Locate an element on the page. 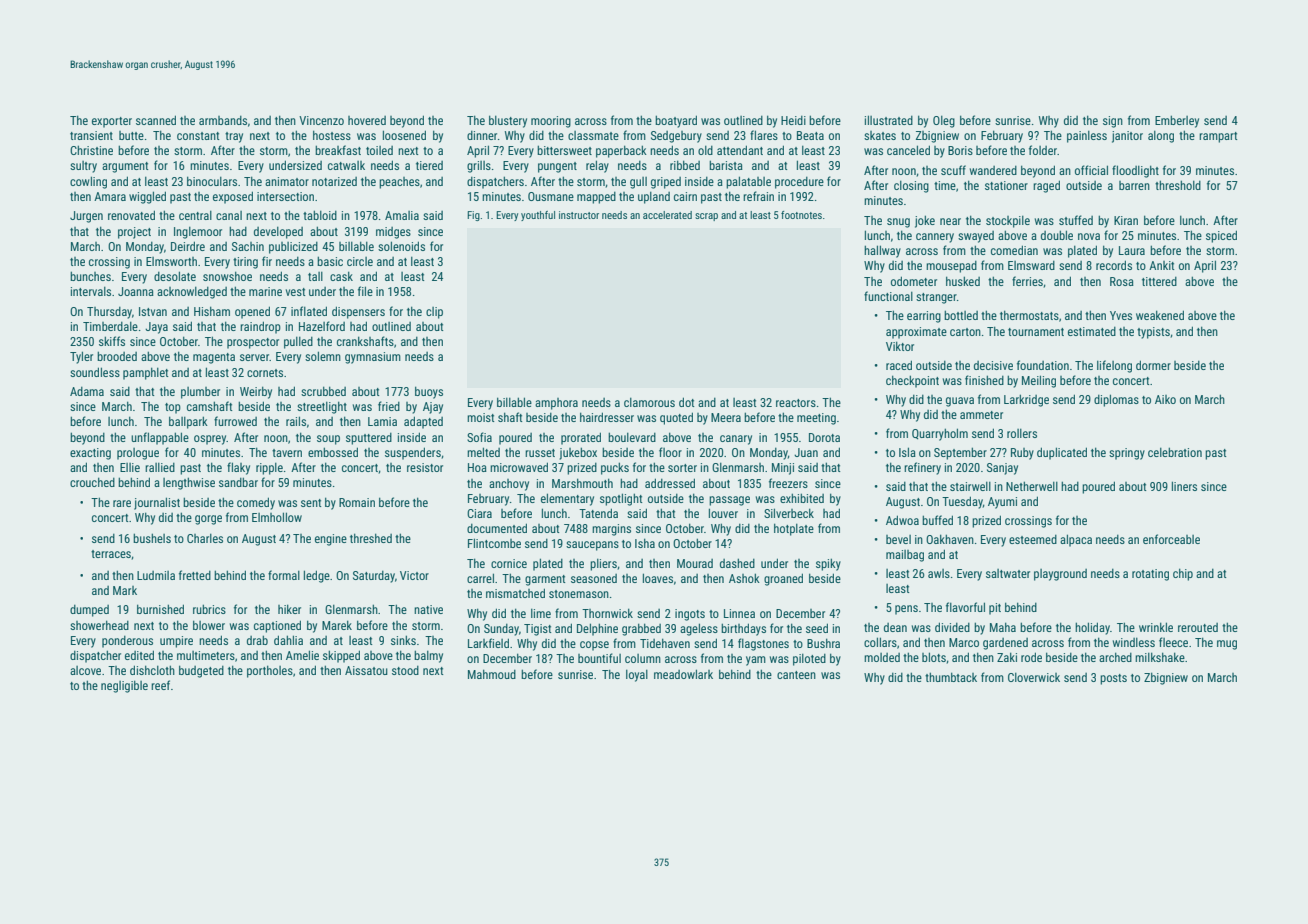 Image resolution: width=1308 pixels, height=924 pixels. tabloid is located at coordinates (320, 215).
